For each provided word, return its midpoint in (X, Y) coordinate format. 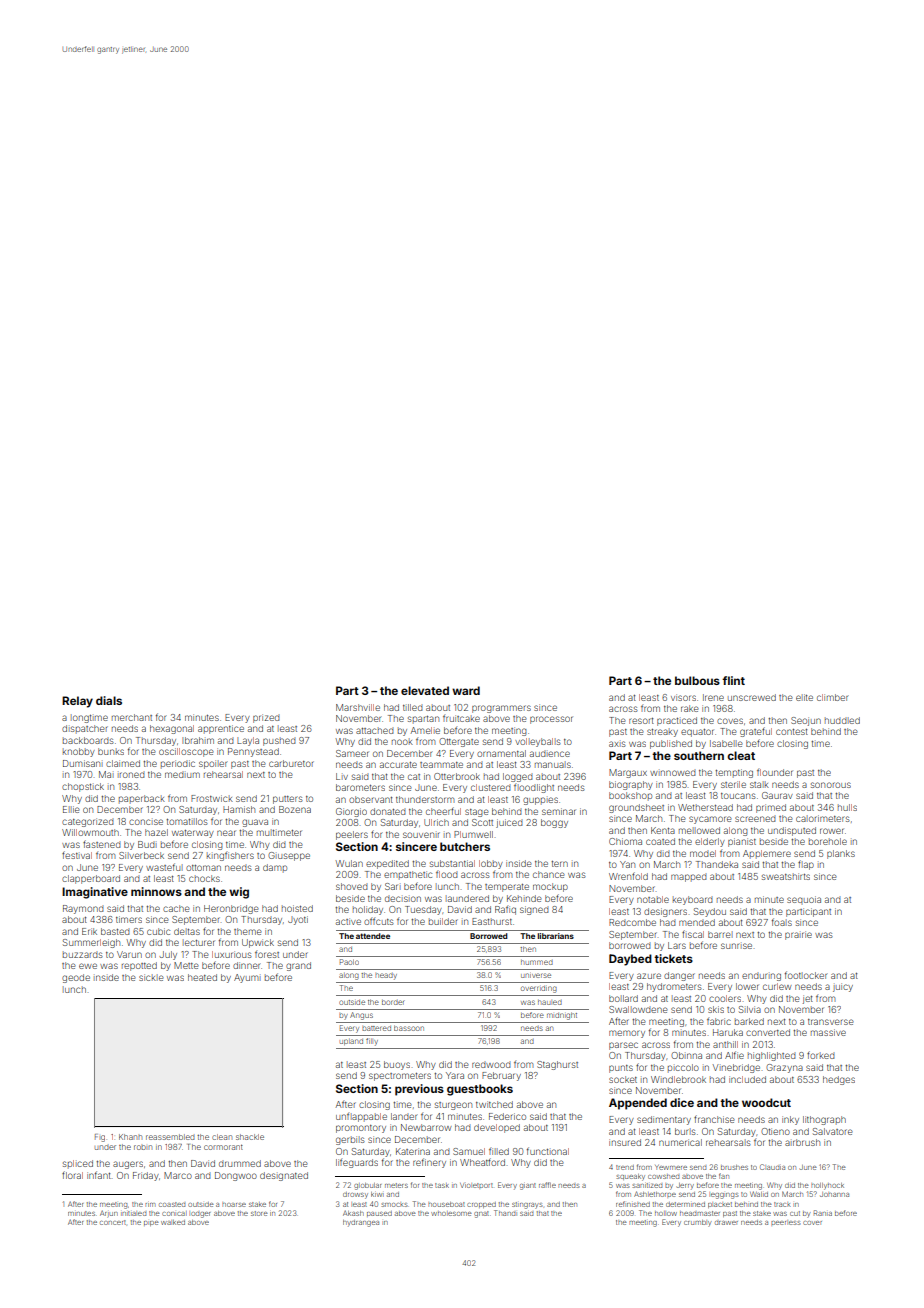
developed (497, 1128)
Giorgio (351, 812)
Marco (178, 1175)
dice (682, 1102)
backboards (88, 740)
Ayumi (247, 978)
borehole (828, 841)
